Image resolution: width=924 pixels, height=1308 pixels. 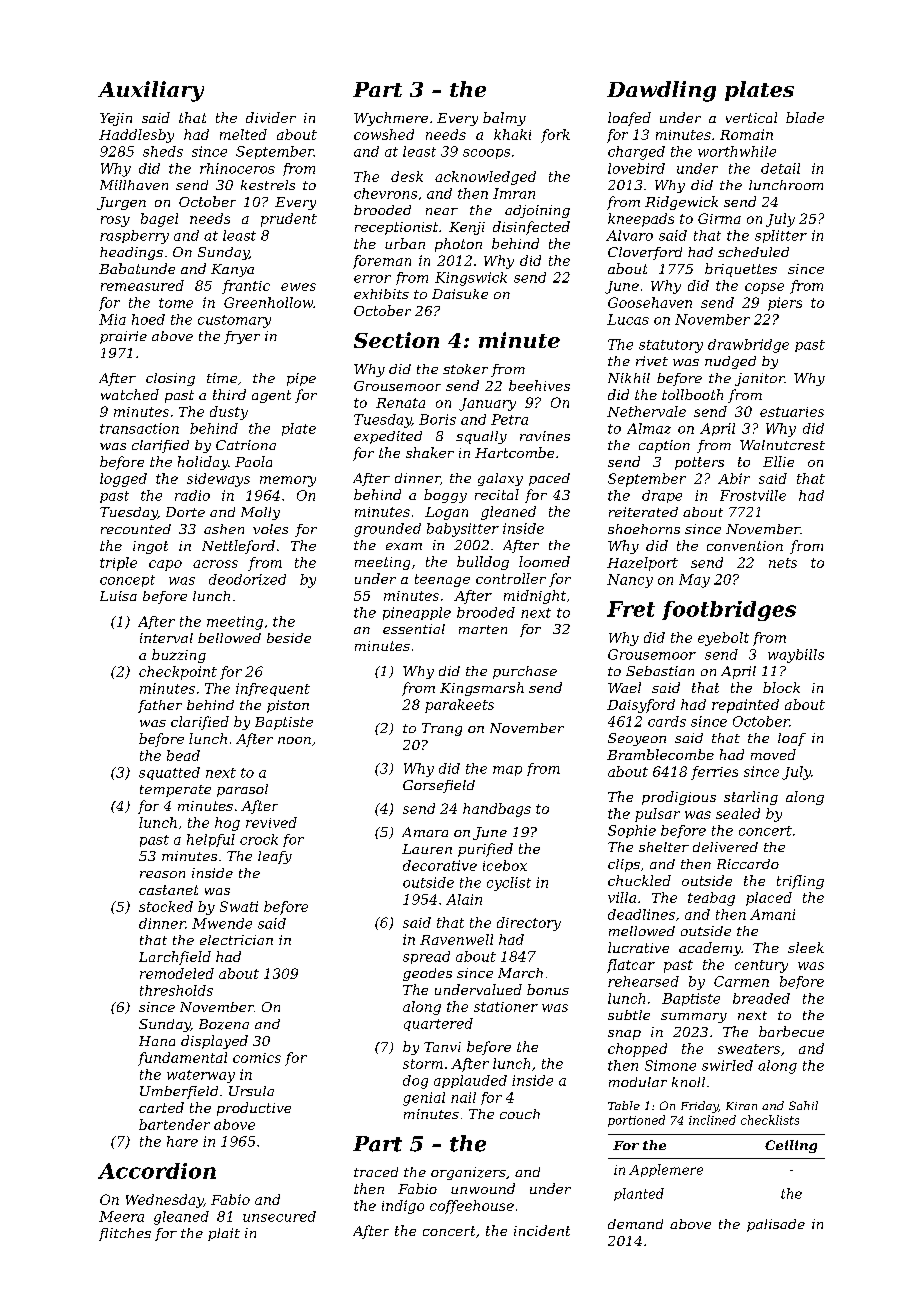 What do you see at coordinates (781, 687) in the page?
I see `block` at bounding box center [781, 687].
